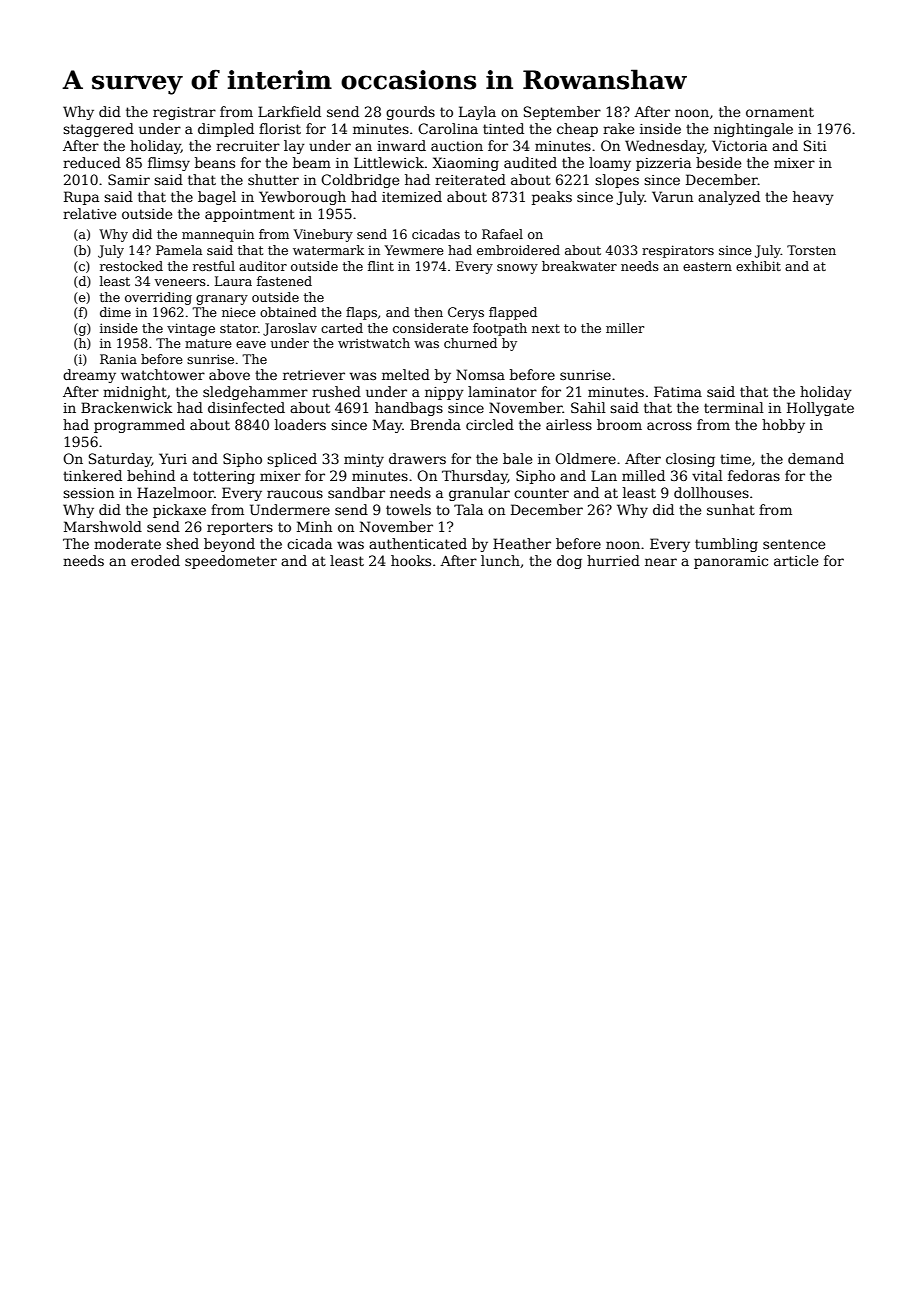 Image resolution: width=924 pixels, height=1308 pixels. What do you see at coordinates (231, 562) in the page?
I see `speedometer` at bounding box center [231, 562].
